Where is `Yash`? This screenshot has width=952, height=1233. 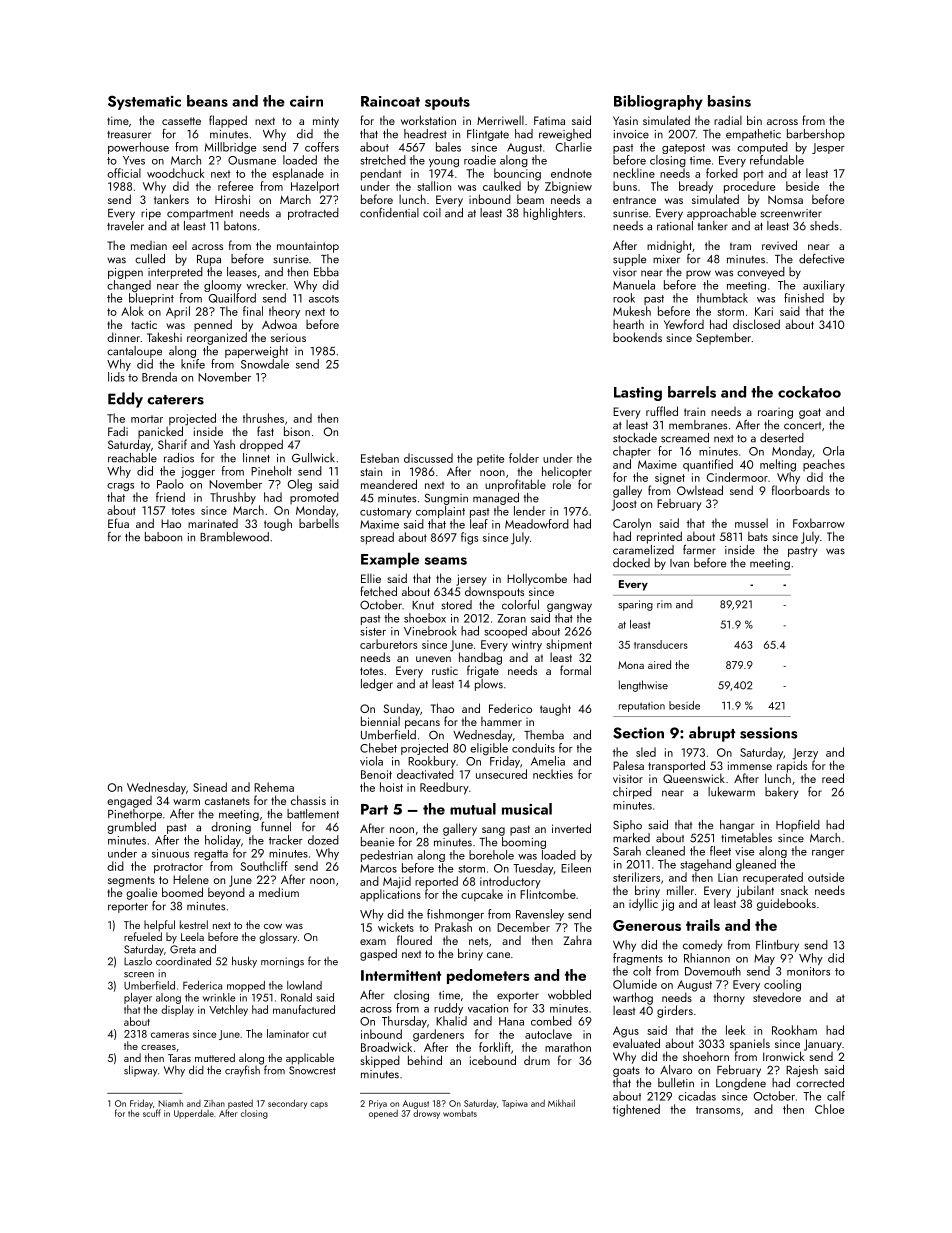 Yash is located at coordinates (224, 444).
